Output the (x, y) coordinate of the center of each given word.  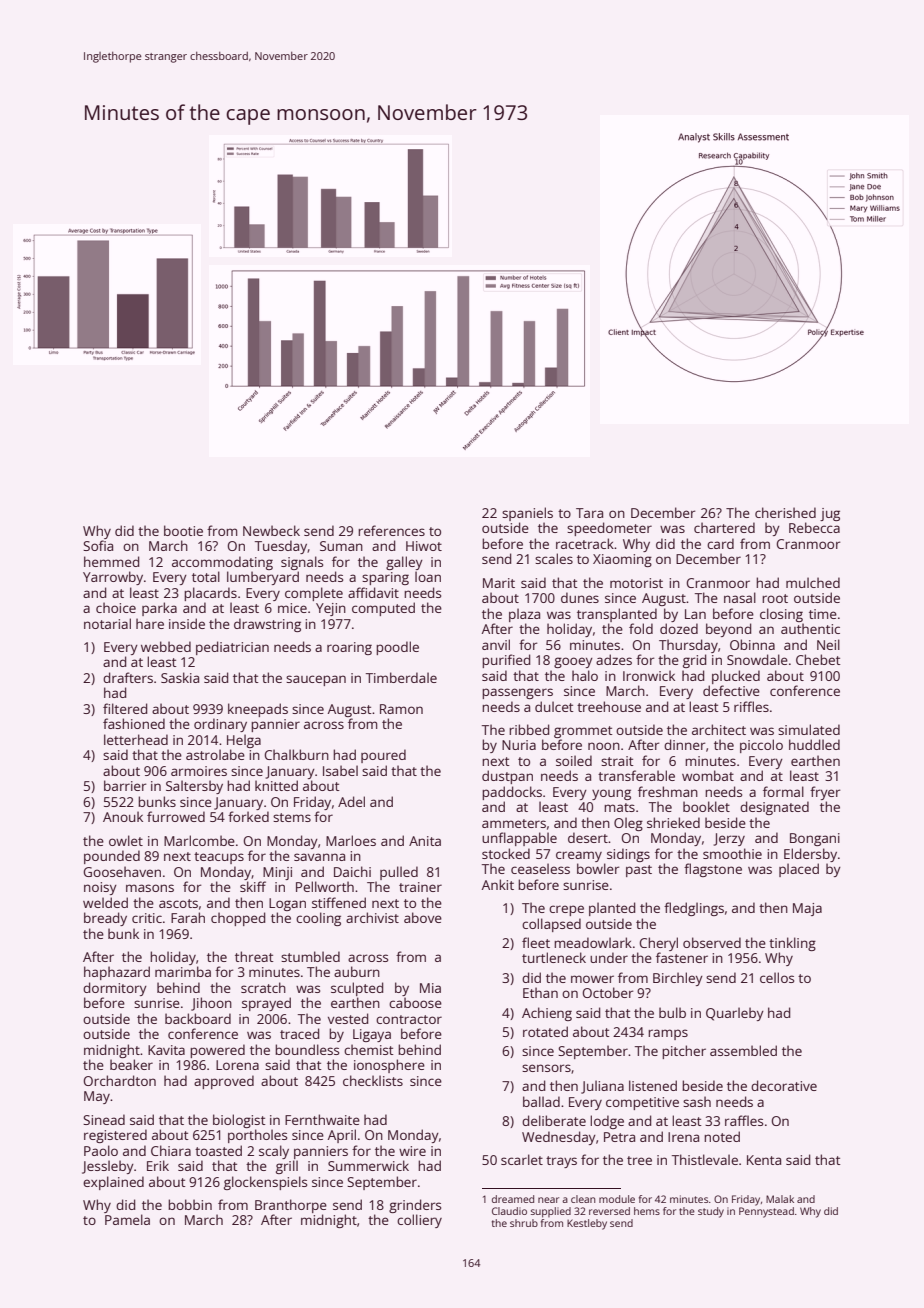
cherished (785, 512)
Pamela (127, 1219)
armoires (199, 771)
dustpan (507, 777)
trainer (420, 887)
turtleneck (554, 957)
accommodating (222, 563)
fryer (825, 793)
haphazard (117, 973)
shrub (524, 1223)
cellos (777, 977)
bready (105, 919)
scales (554, 558)
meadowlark (593, 942)
